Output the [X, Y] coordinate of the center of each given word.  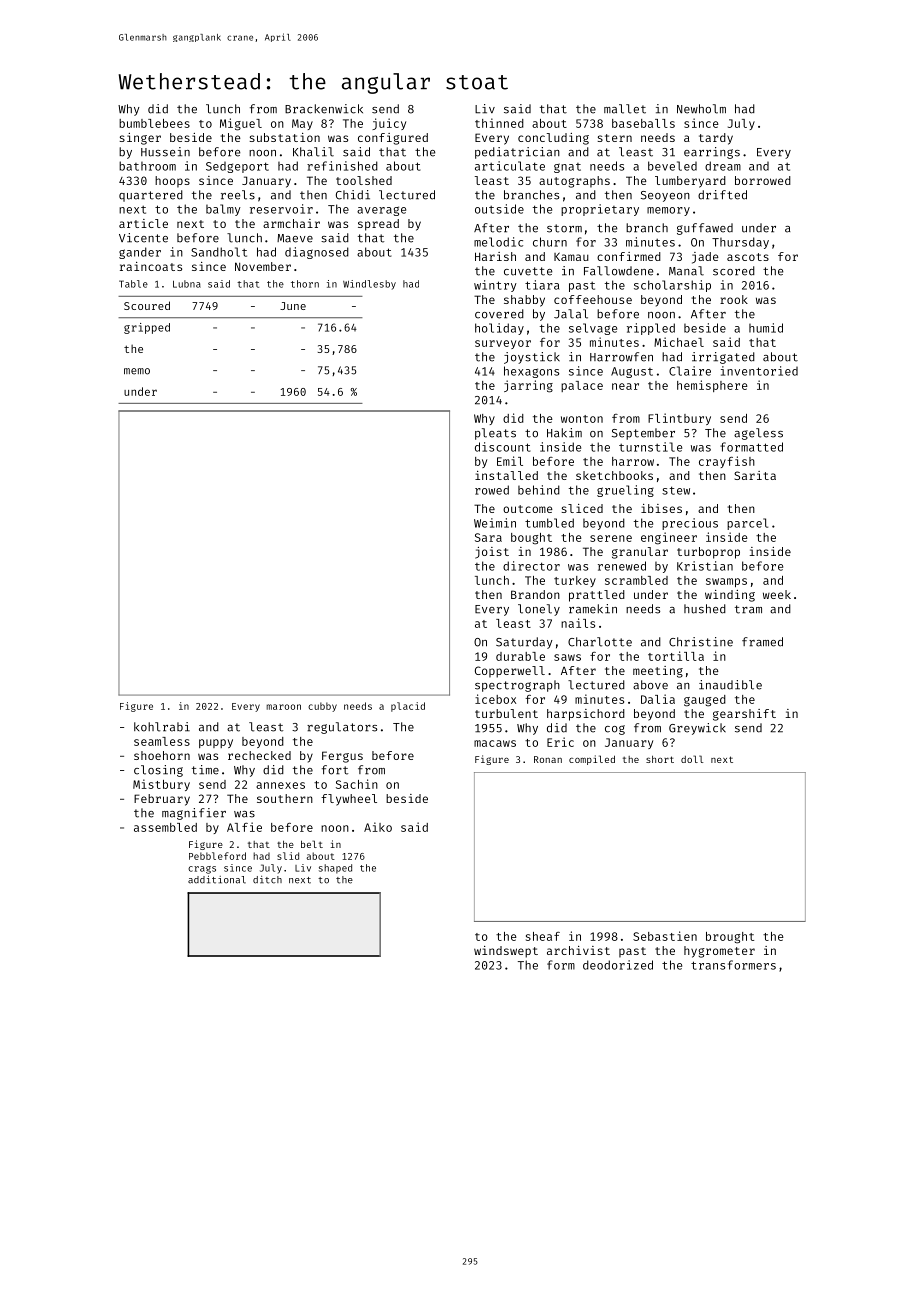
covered [499, 314]
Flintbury [679, 419]
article [143, 223]
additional [217, 879]
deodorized [618, 965]
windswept [506, 952]
